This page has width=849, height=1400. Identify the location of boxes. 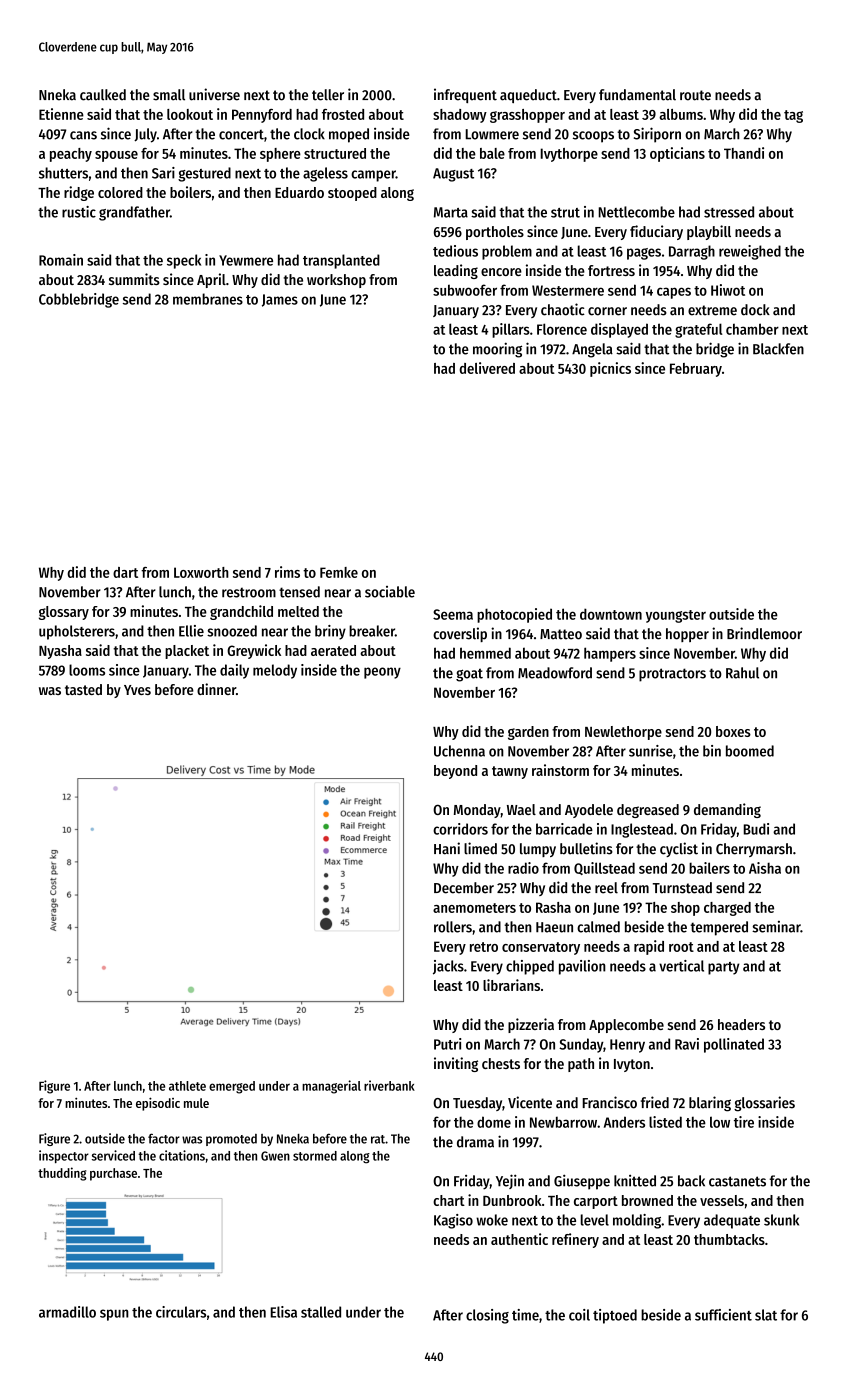
(733, 731).
